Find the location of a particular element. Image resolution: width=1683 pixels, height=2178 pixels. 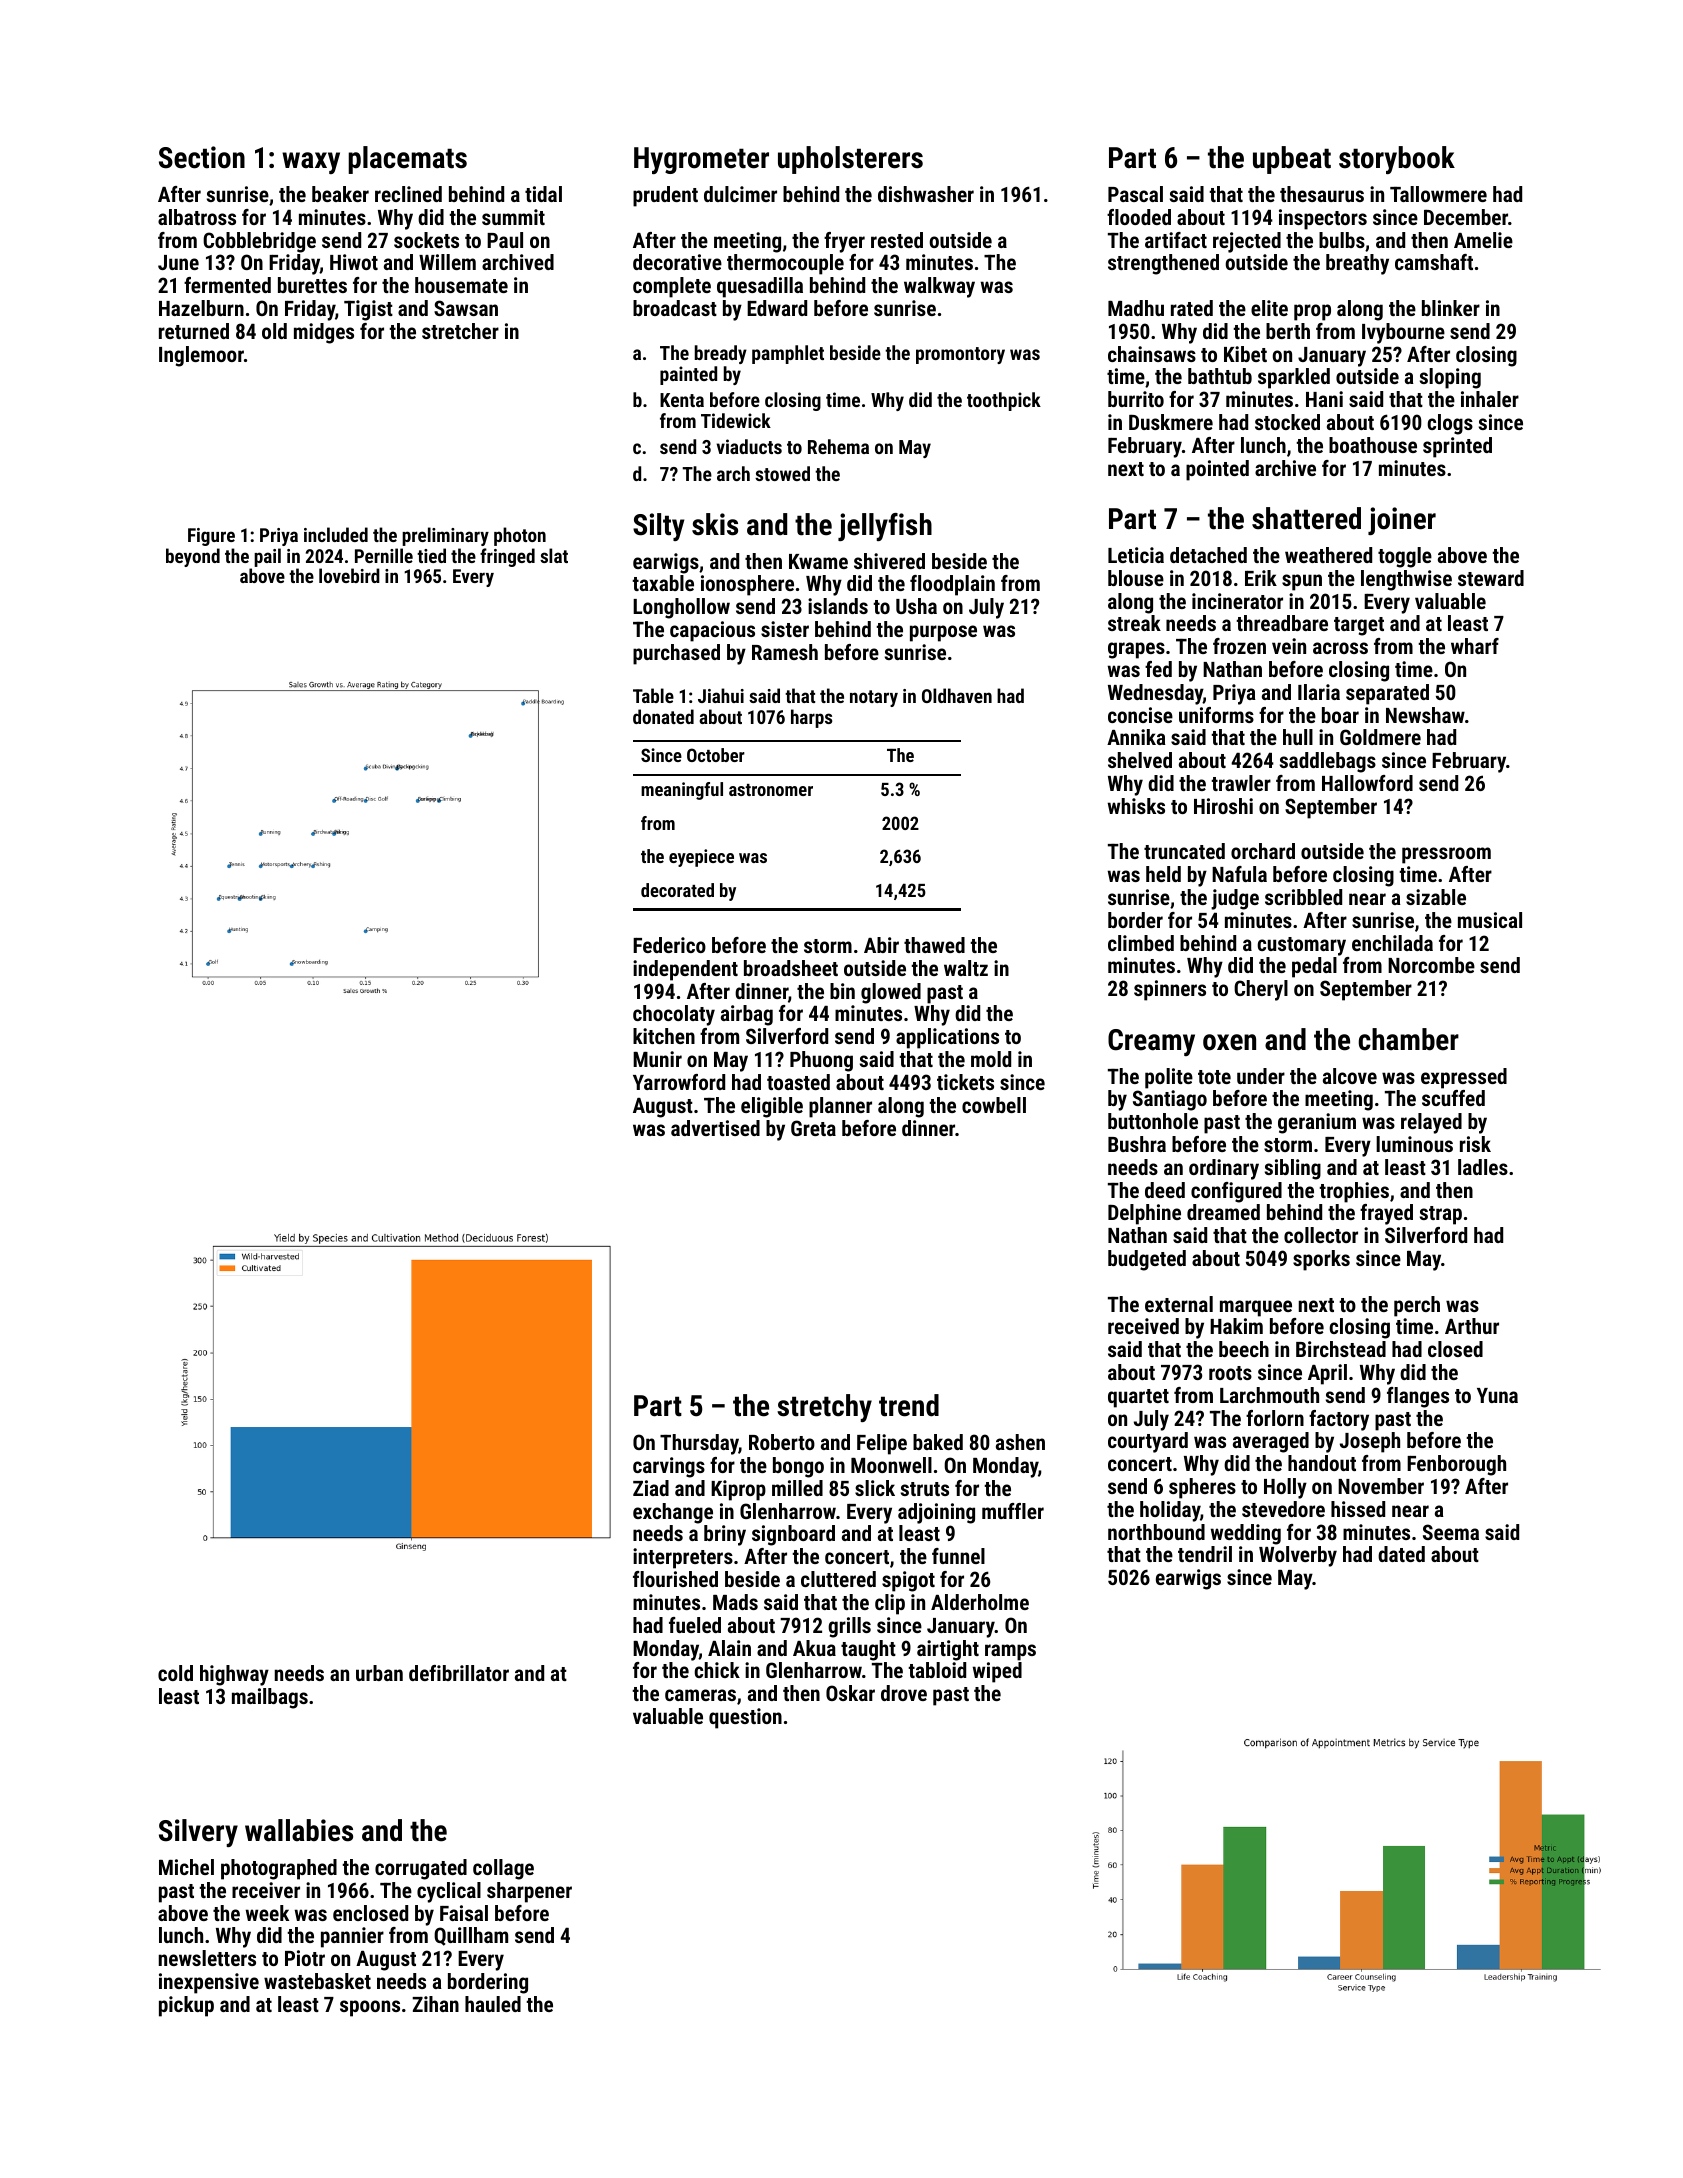

upholsterers is located at coordinates (850, 160).
